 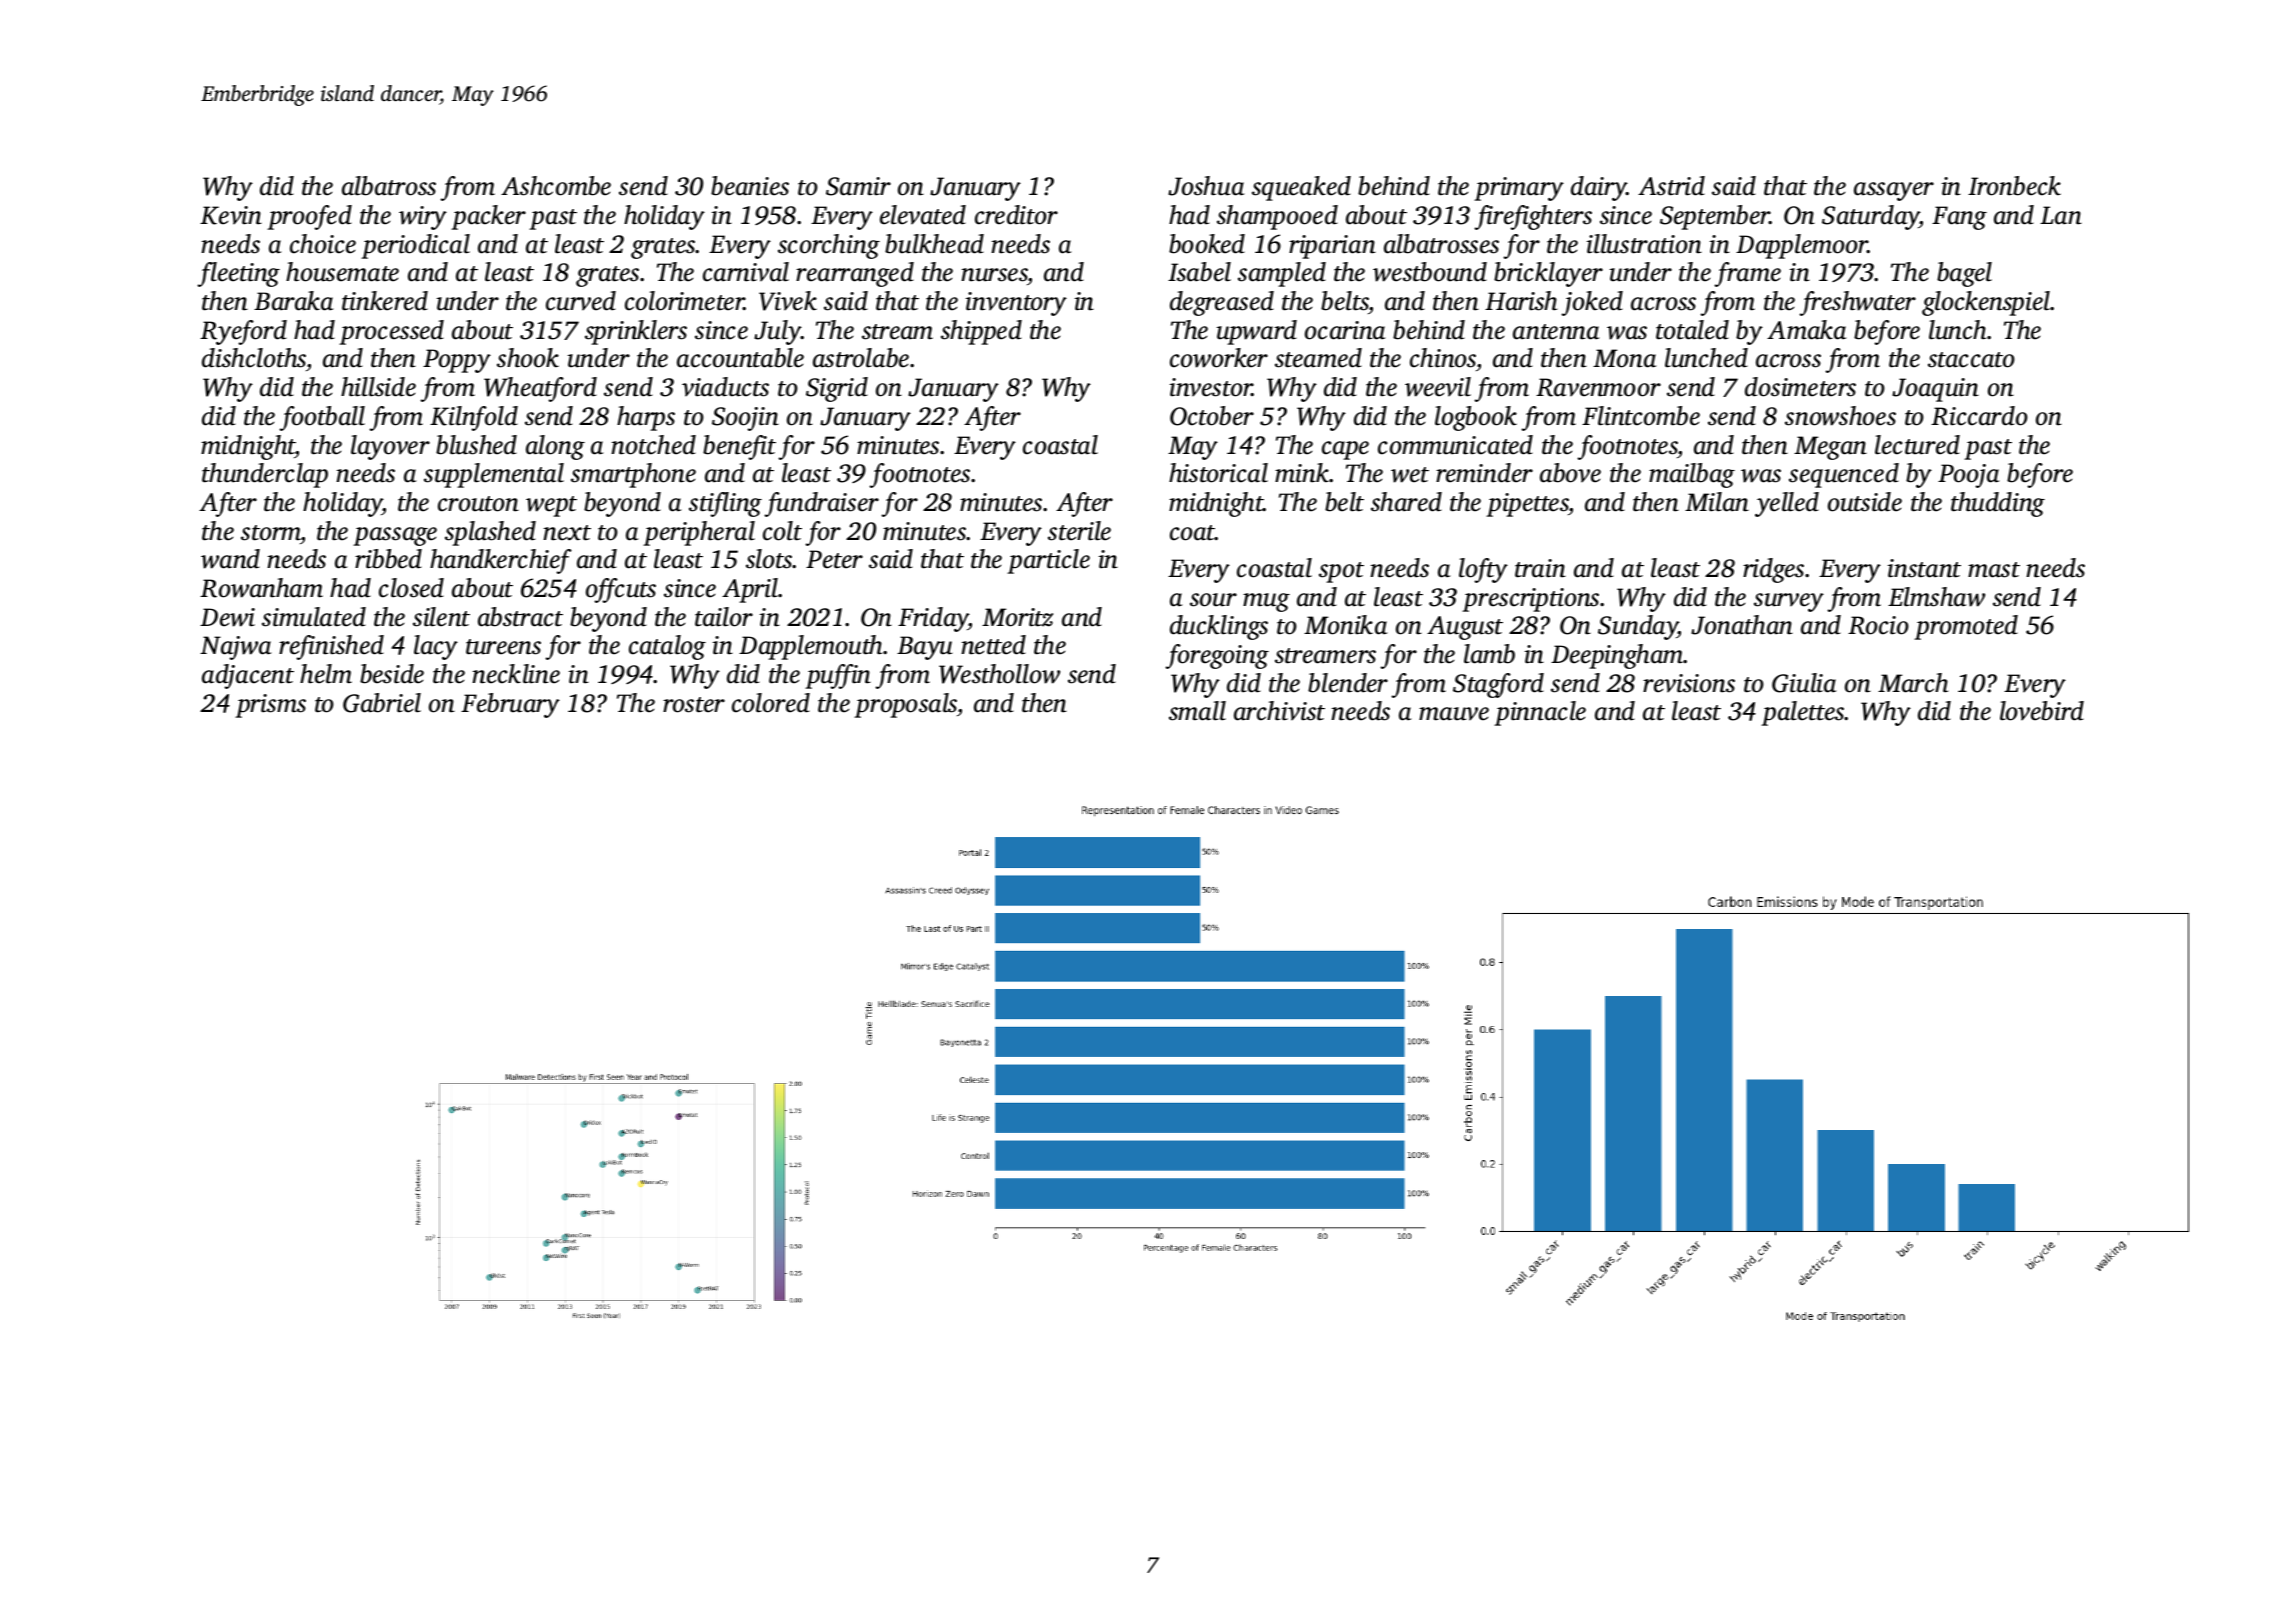 I want to click on storm, so click(x=271, y=533).
